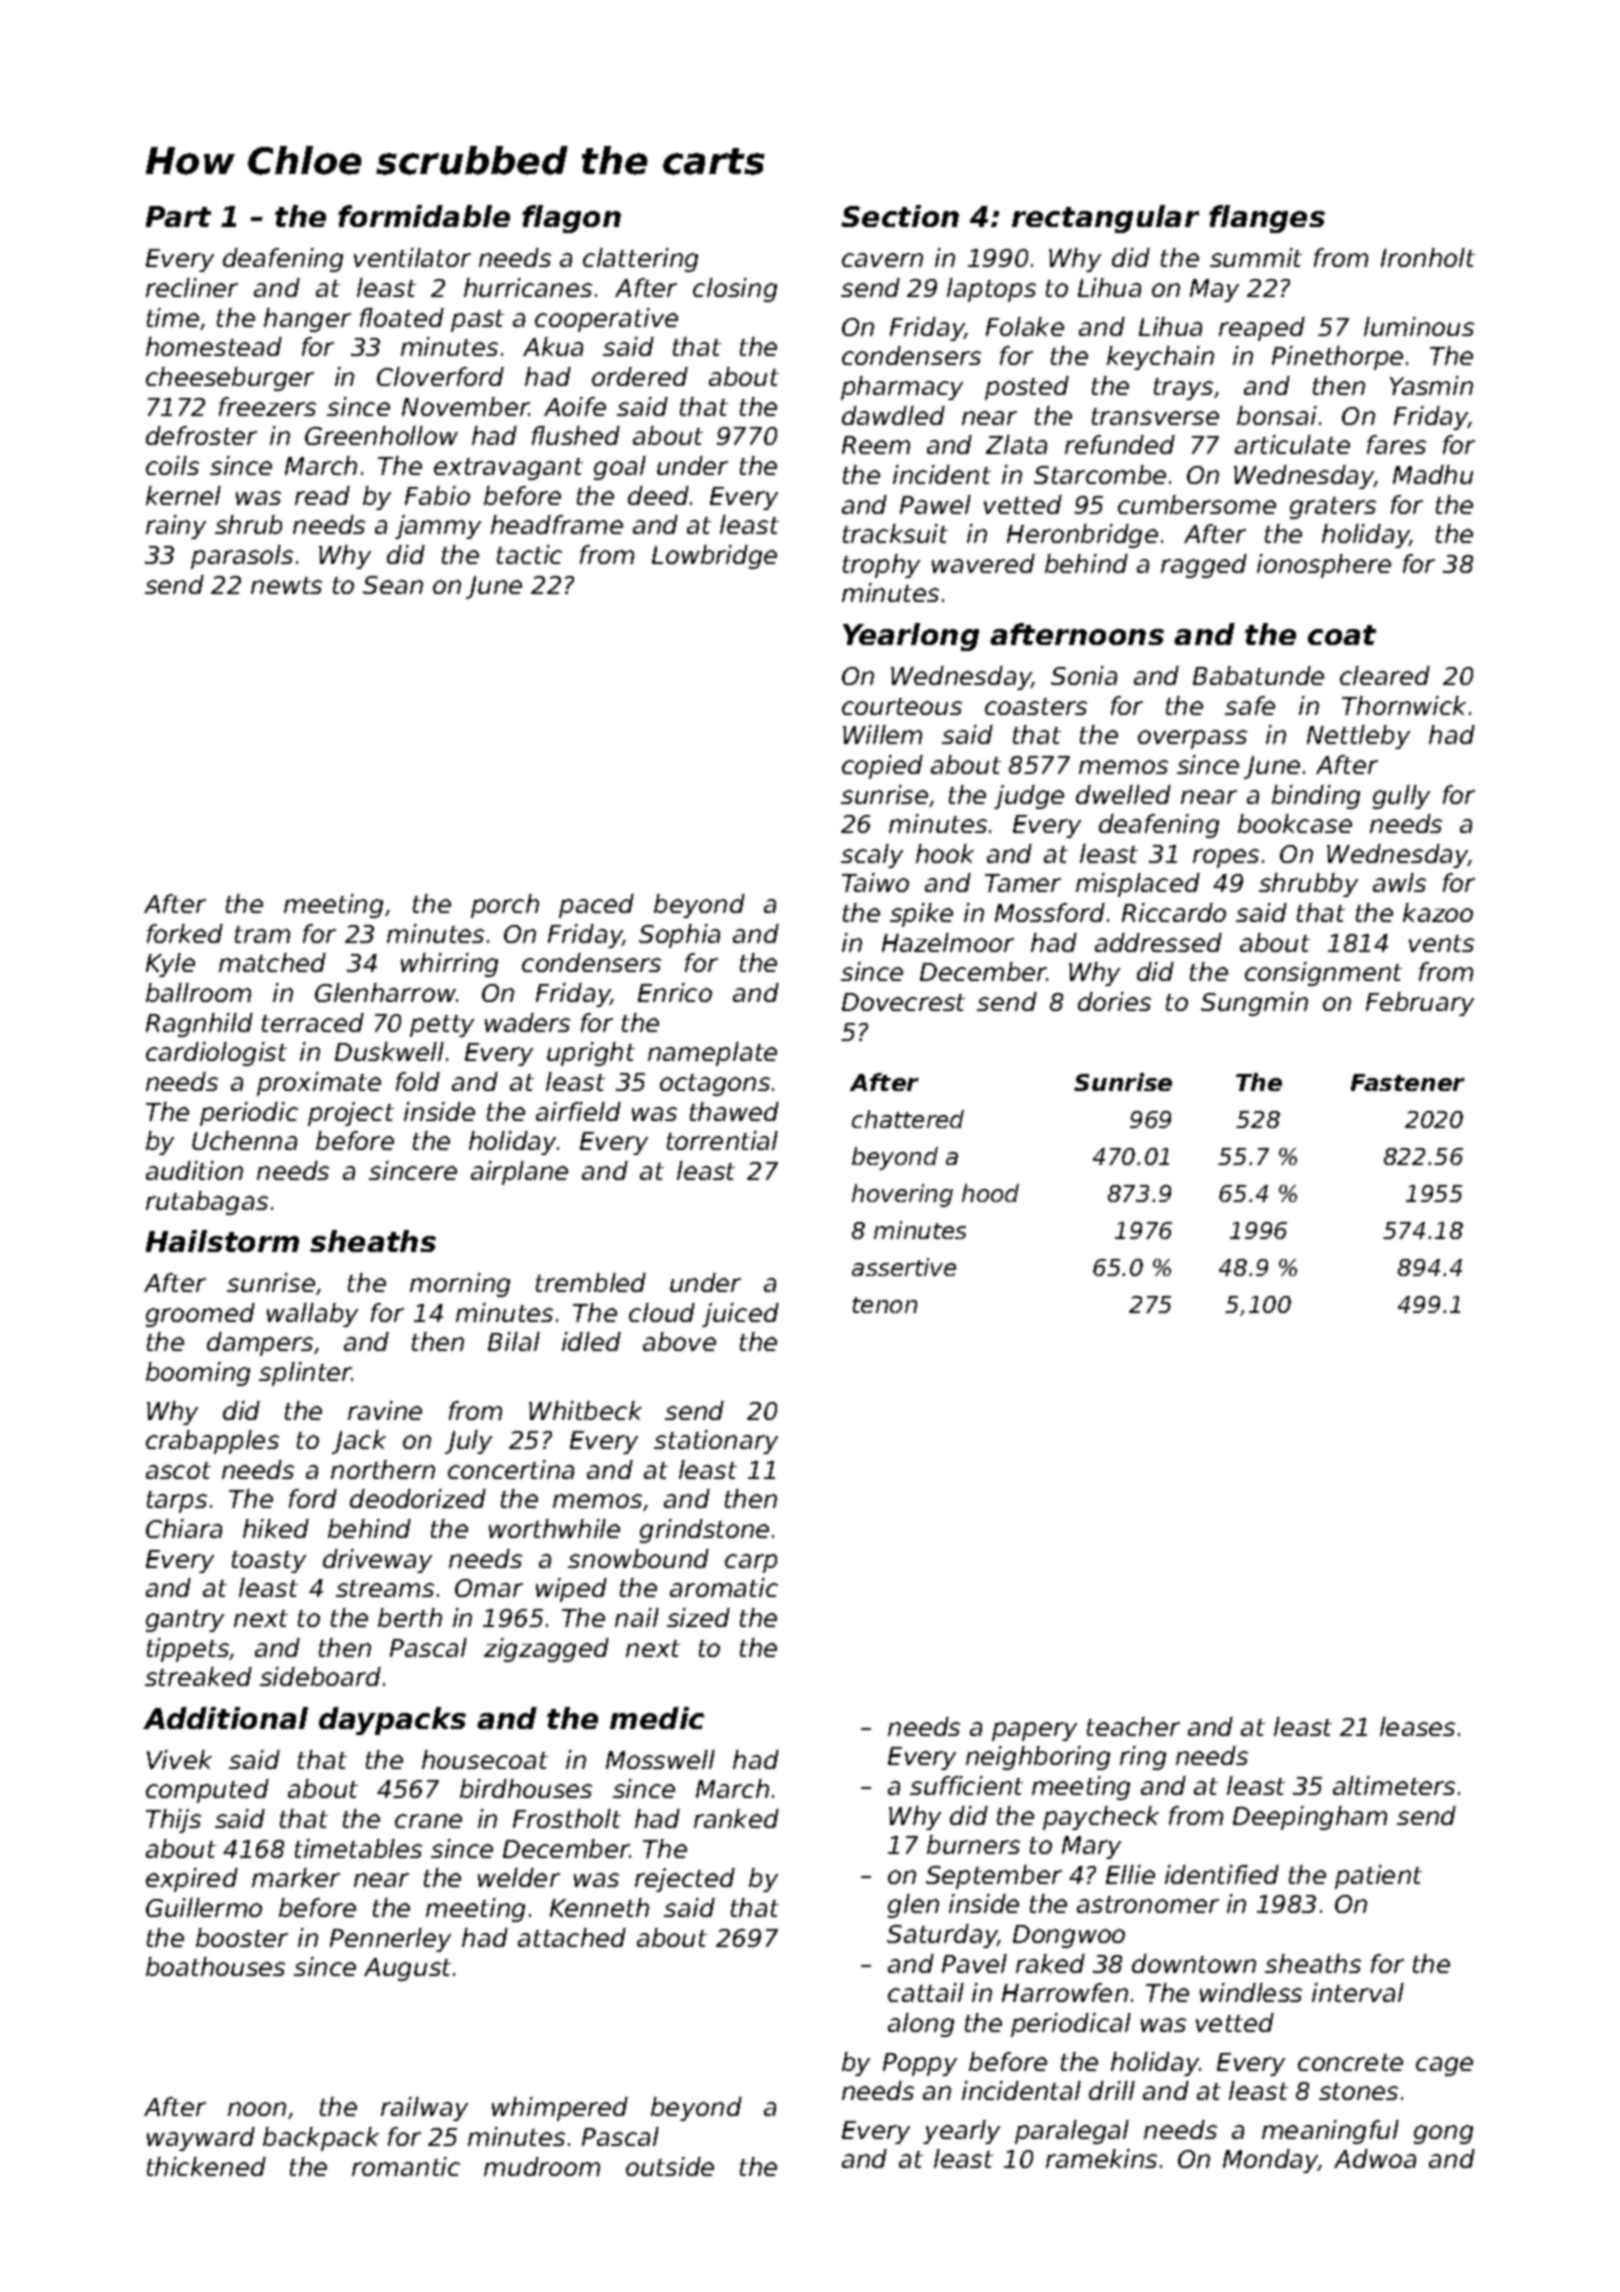  What do you see at coordinates (876, 445) in the page?
I see `Reem` at bounding box center [876, 445].
